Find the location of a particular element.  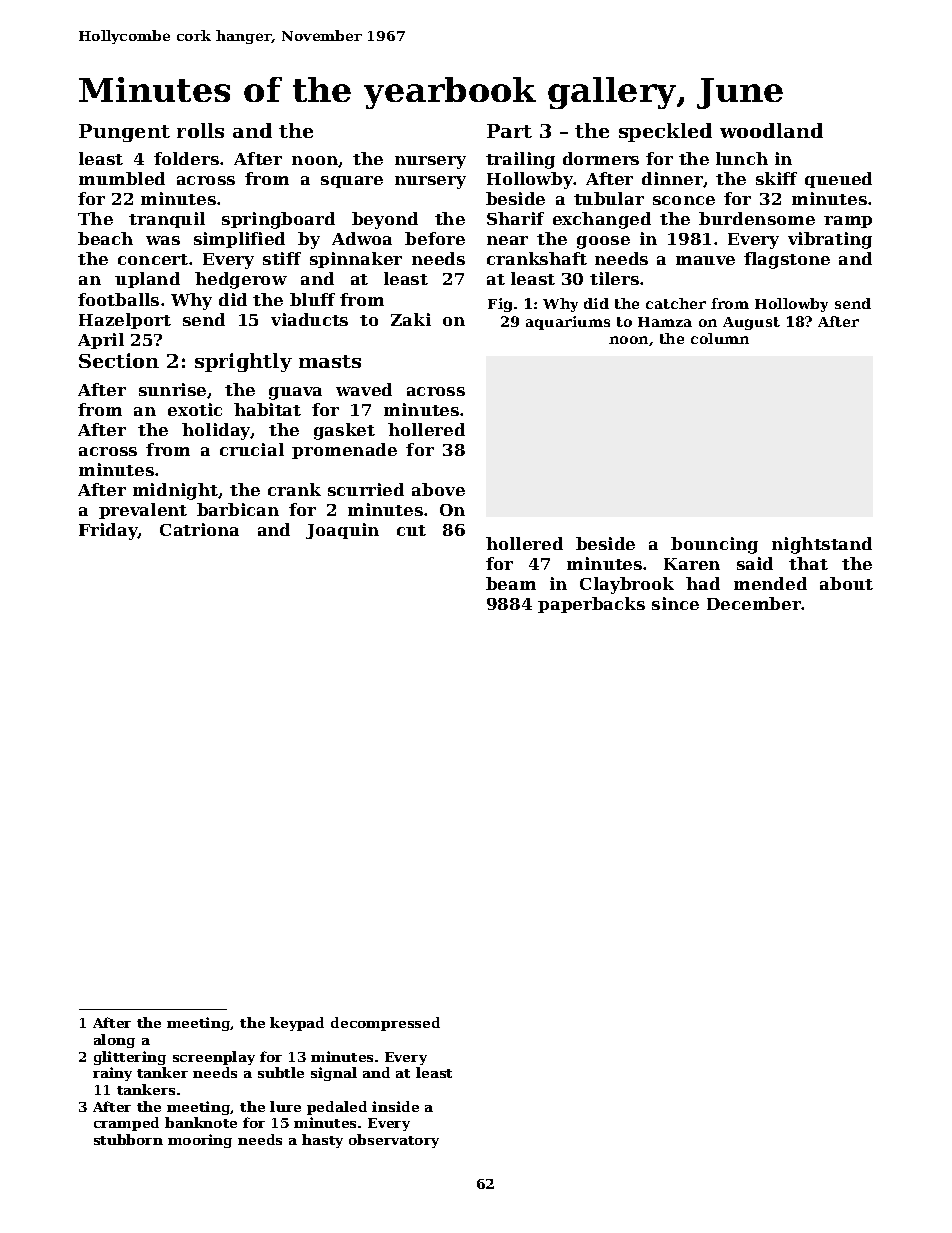

decompressed is located at coordinates (385, 1024).
